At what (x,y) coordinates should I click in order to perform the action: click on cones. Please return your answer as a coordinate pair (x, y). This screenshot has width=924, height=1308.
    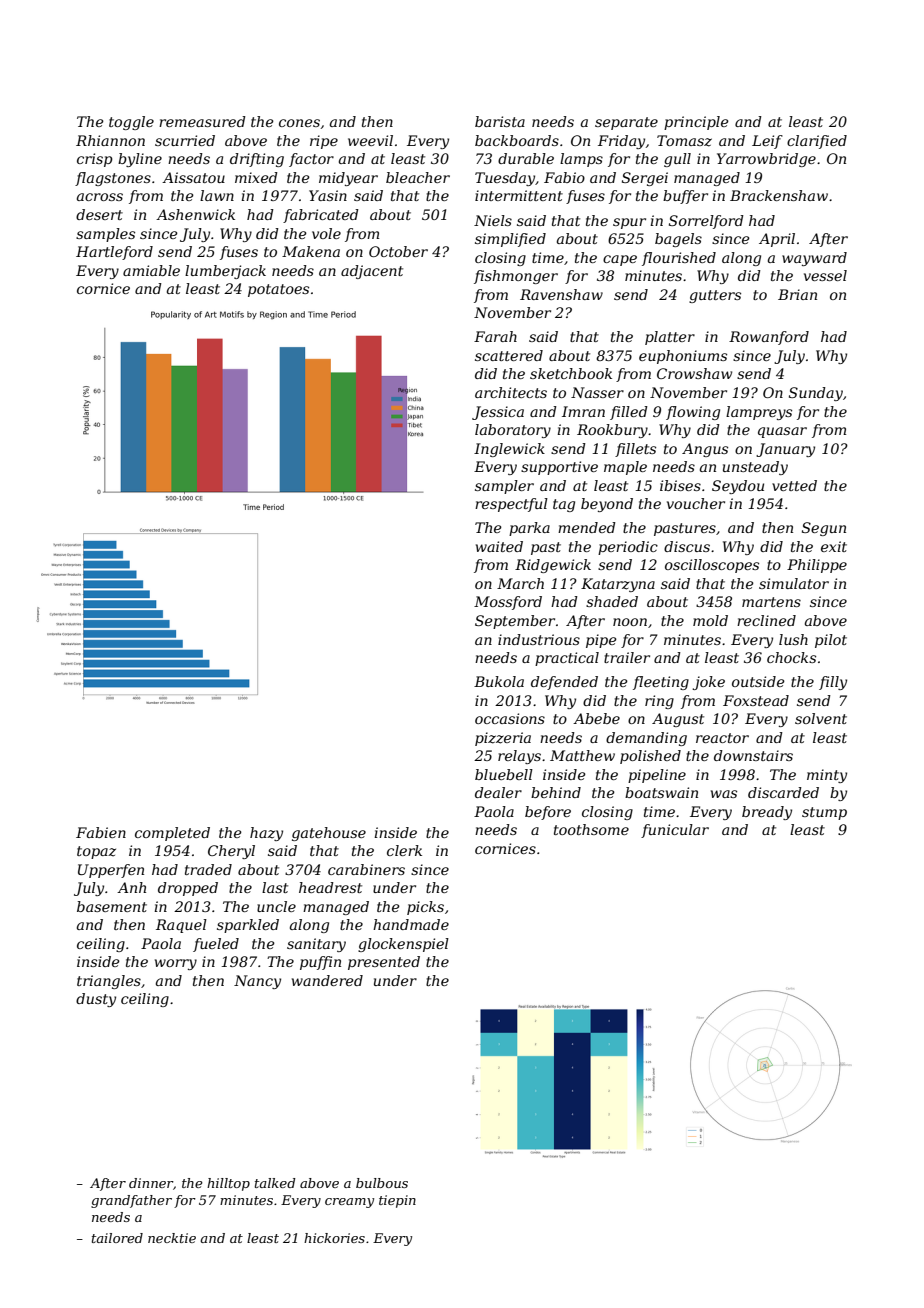
    Looking at the image, I should click on (299, 123).
